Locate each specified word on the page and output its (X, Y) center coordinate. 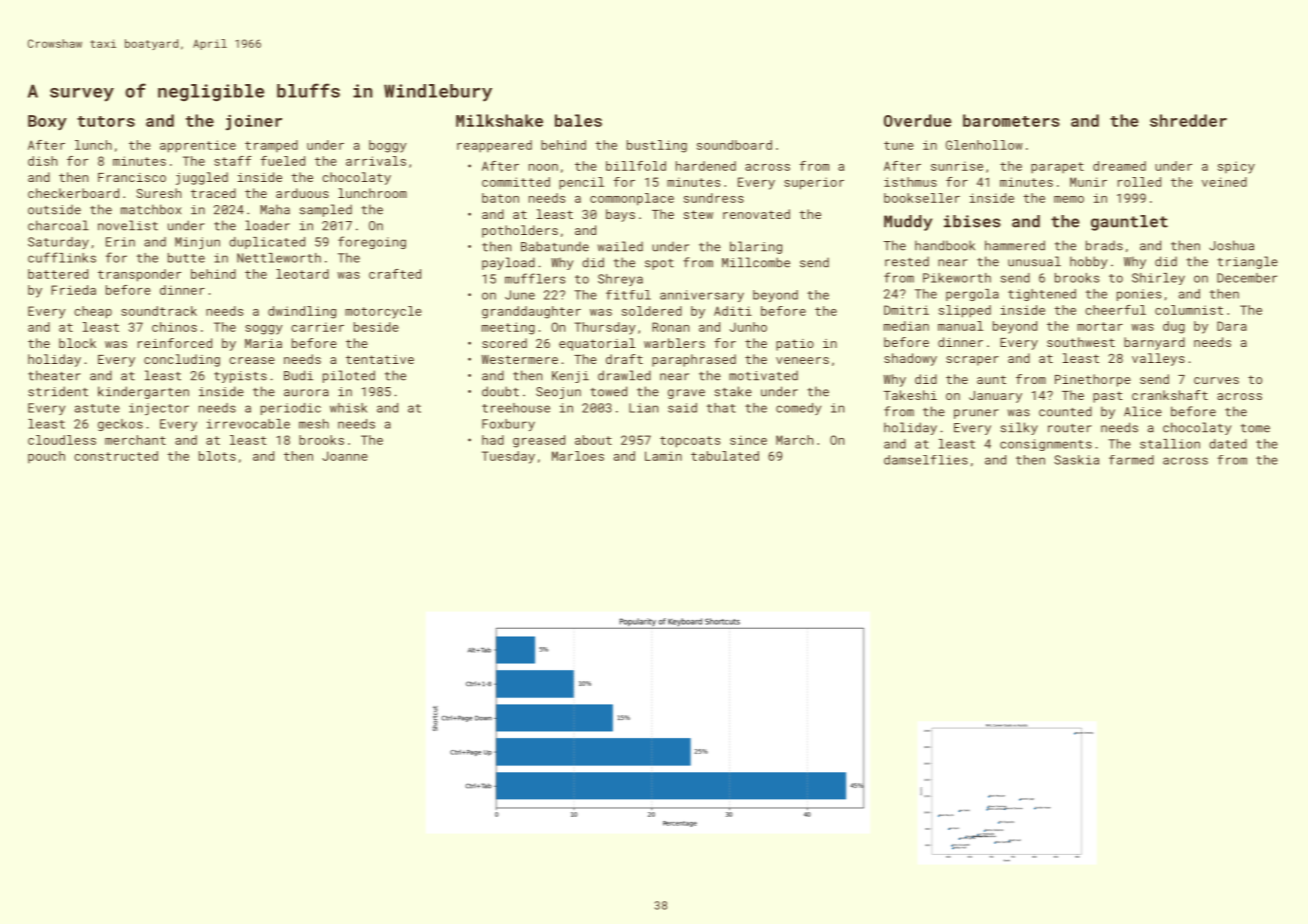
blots (217, 456)
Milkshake (499, 120)
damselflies (926, 460)
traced (213, 193)
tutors (106, 121)
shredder (1188, 120)
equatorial (597, 344)
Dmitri (906, 310)
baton (500, 198)
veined (1224, 182)
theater (54, 375)
